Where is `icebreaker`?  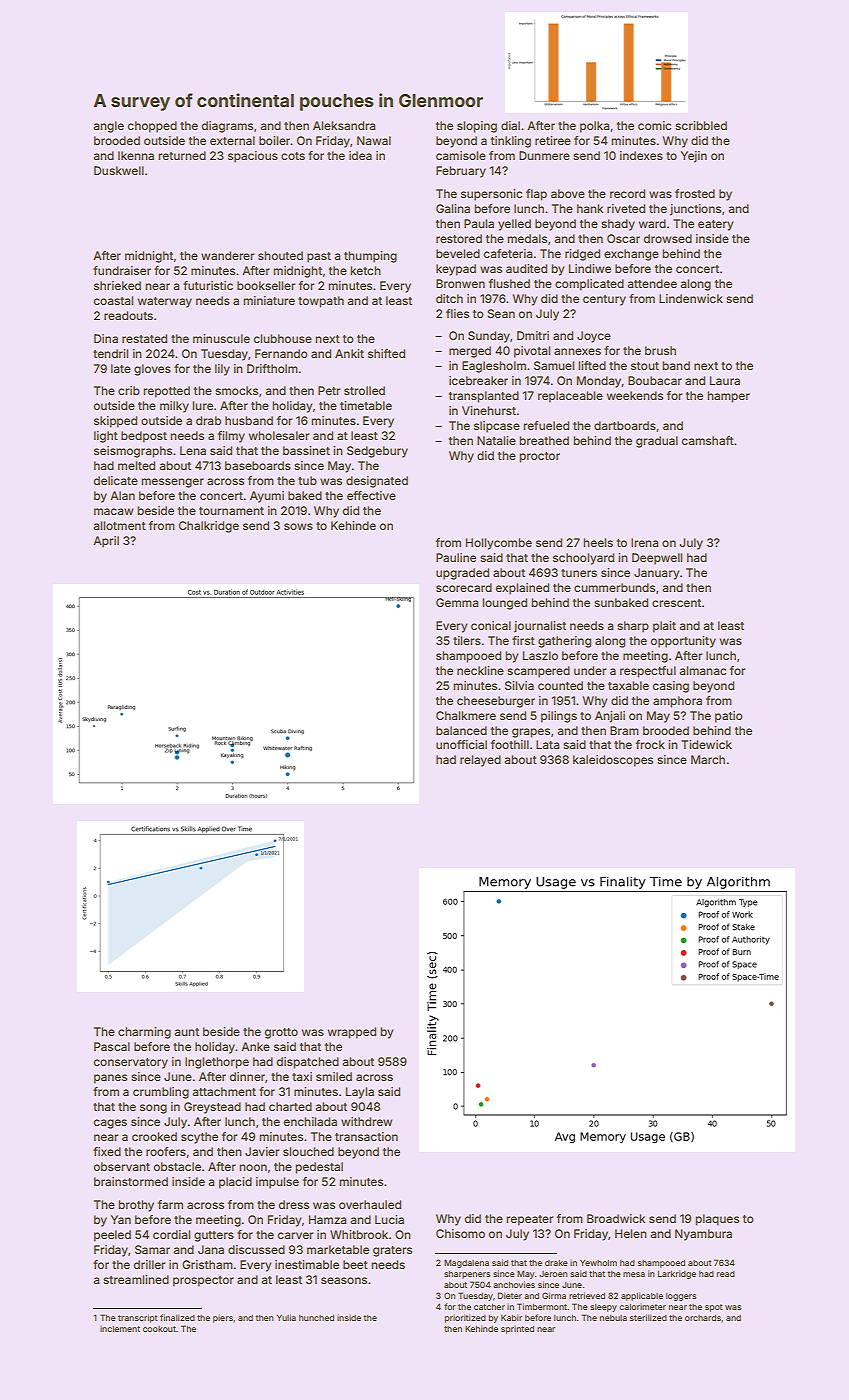 icebreaker is located at coordinates (478, 380).
